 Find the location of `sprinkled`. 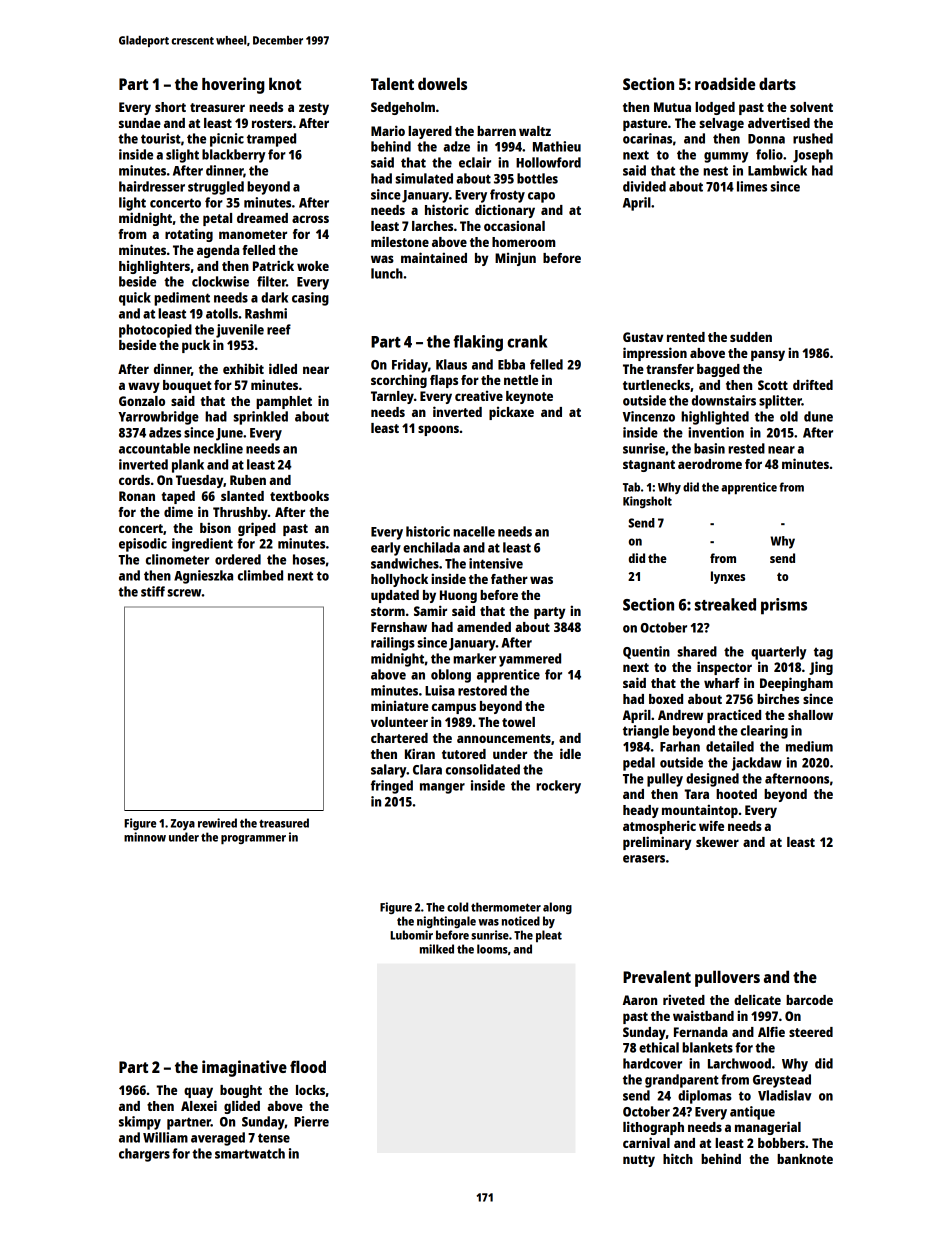

sprinkled is located at coordinates (260, 418).
